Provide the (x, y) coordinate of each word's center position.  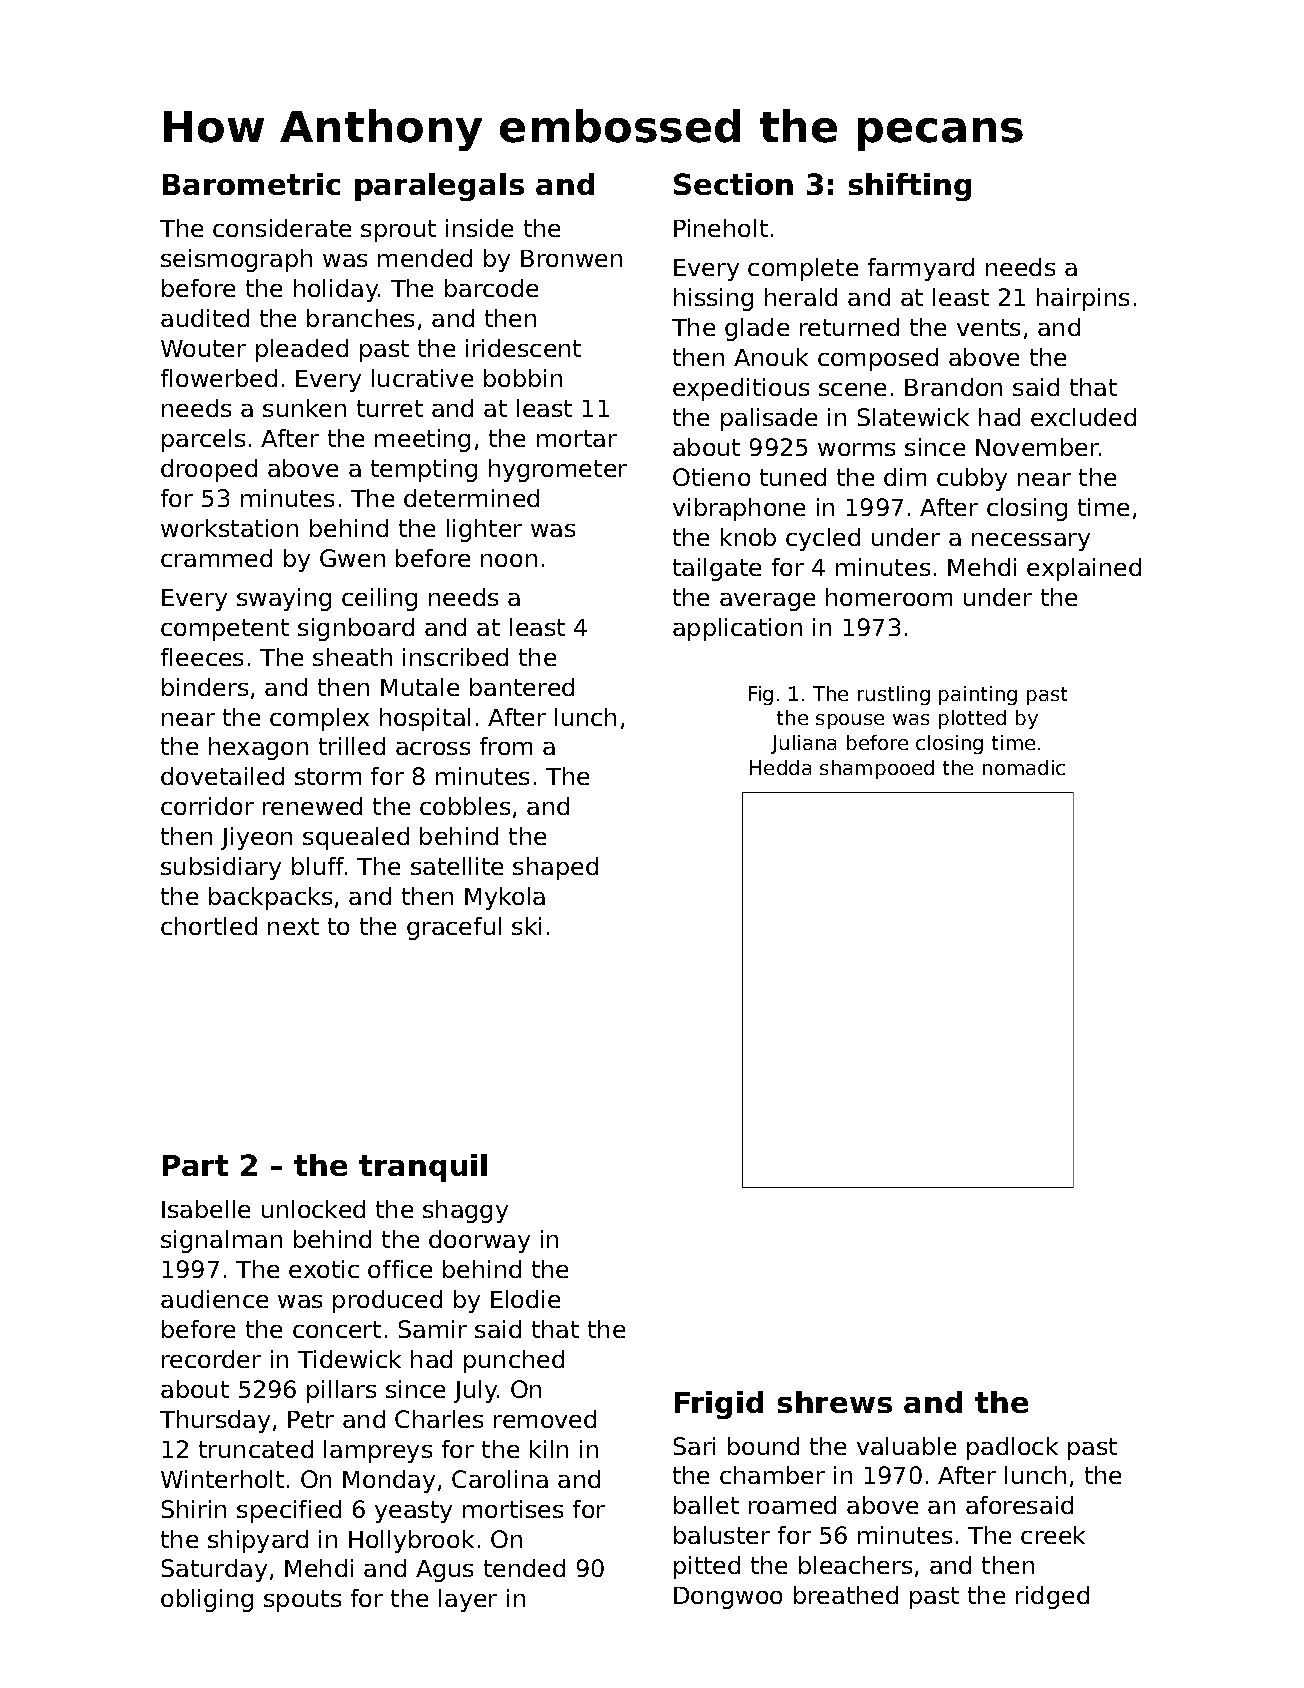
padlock (1012, 1448)
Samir (433, 1329)
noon (509, 560)
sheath (352, 657)
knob (748, 537)
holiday (336, 290)
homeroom (889, 597)
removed (545, 1419)
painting (978, 695)
